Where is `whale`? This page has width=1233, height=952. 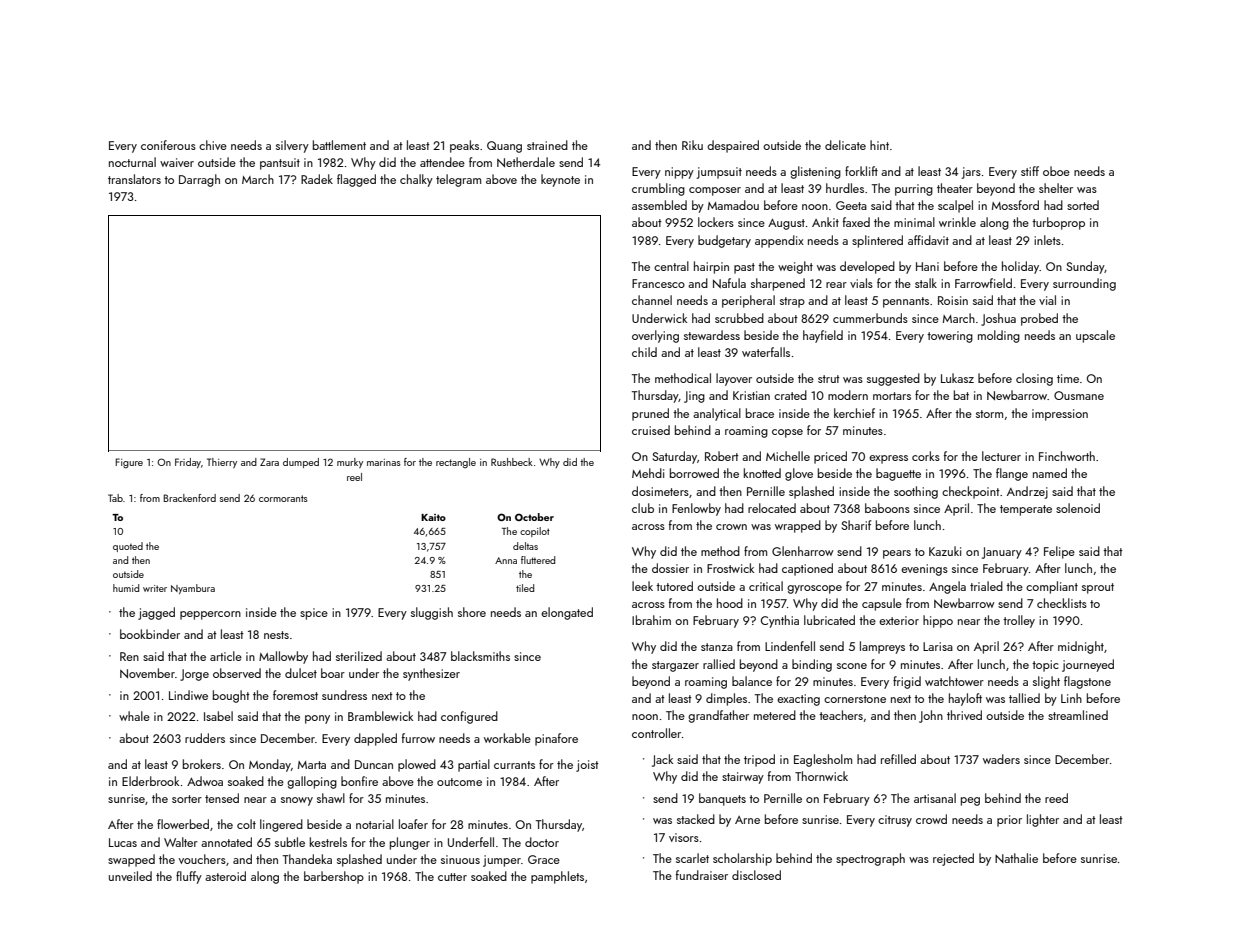
whale is located at coordinates (134, 716).
